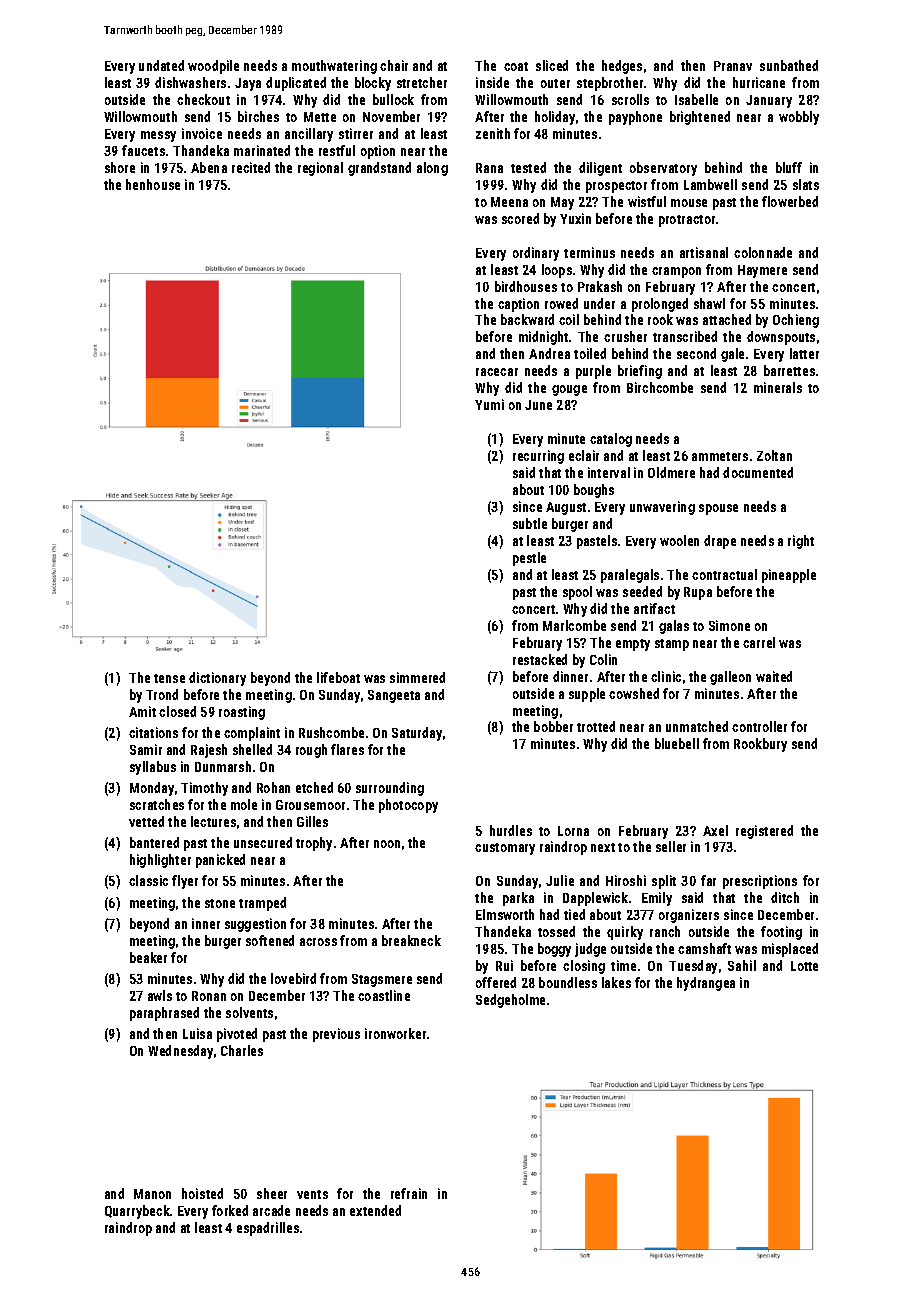  I want to click on henhouse, so click(153, 184).
